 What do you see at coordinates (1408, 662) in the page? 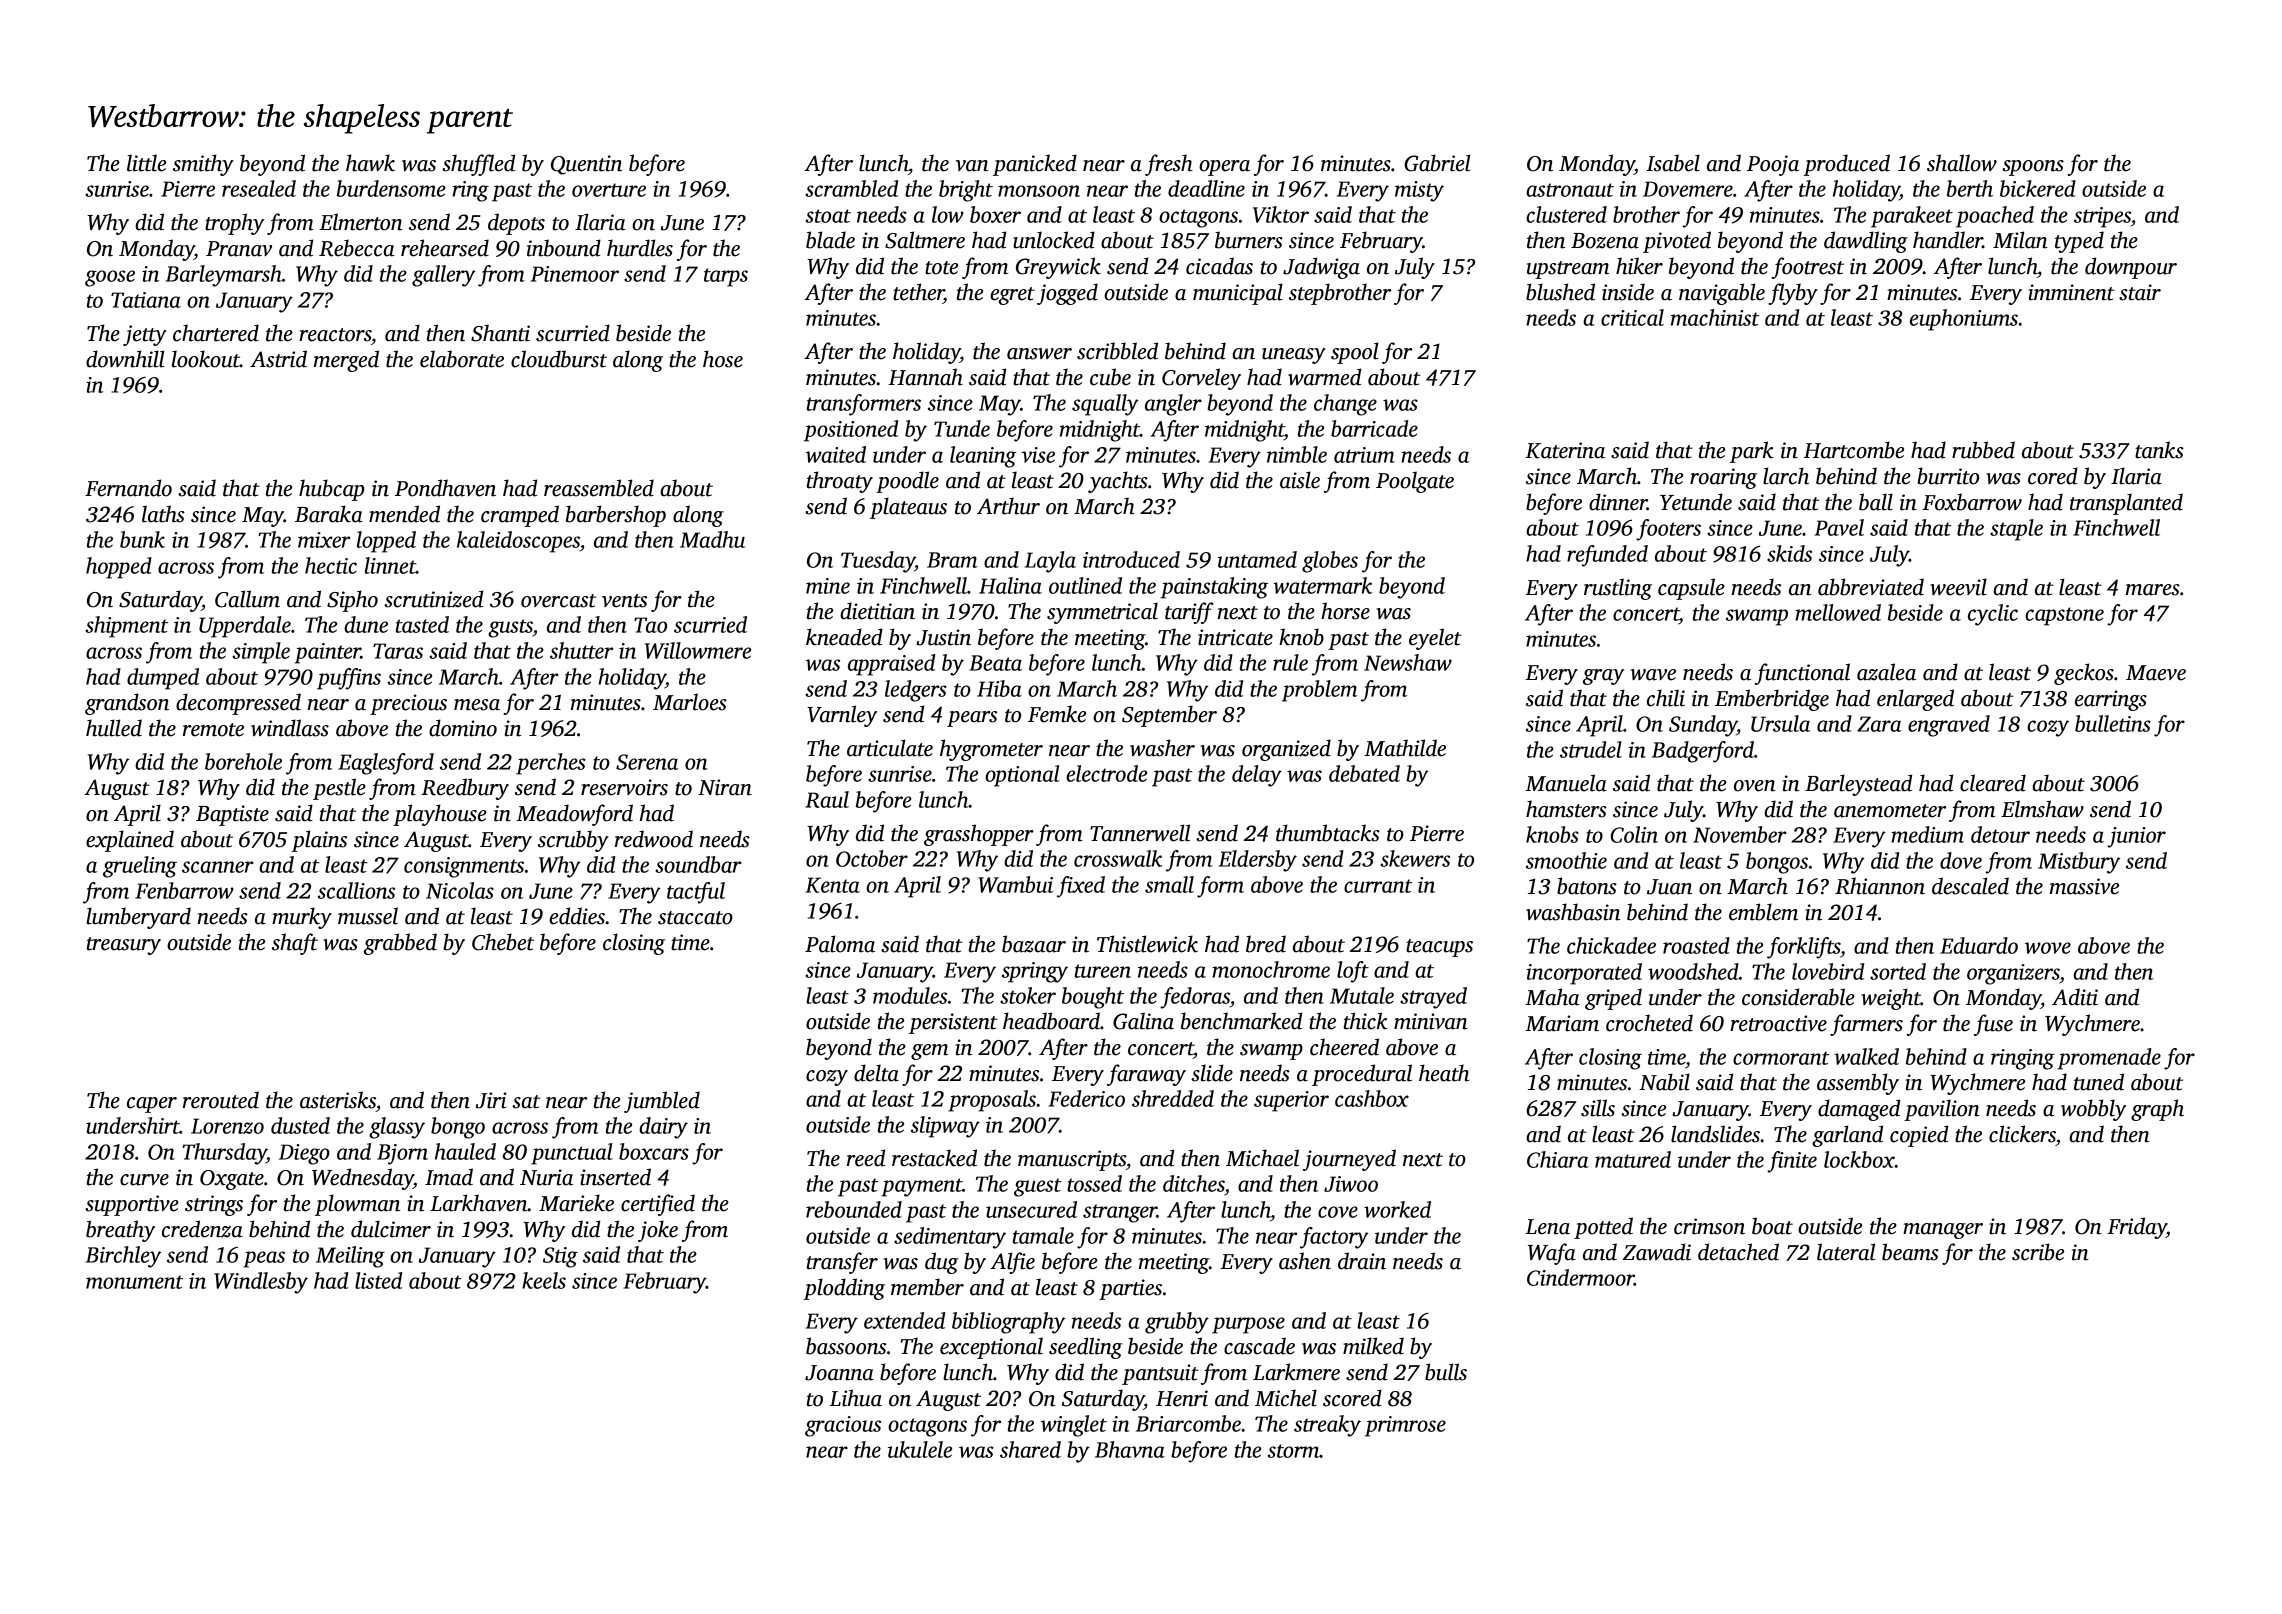
I see `Newshaw` at bounding box center [1408, 662].
